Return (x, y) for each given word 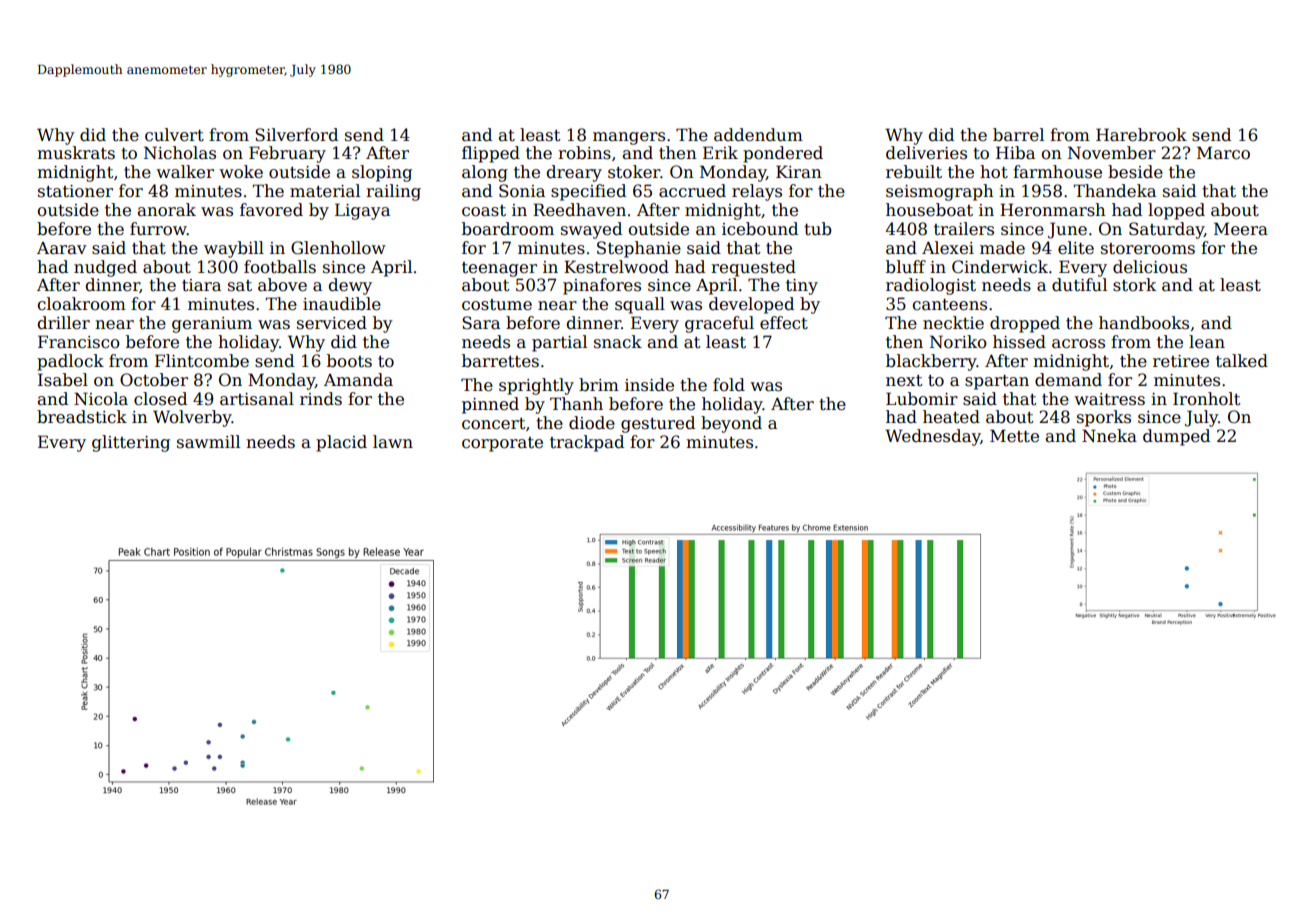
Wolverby (192, 418)
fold (729, 385)
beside (1135, 172)
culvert (174, 135)
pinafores (602, 286)
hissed (1019, 342)
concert (493, 424)
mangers (629, 138)
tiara (201, 285)
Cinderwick (1000, 267)
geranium (212, 325)
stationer (75, 191)
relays (757, 192)
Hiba (1015, 153)
